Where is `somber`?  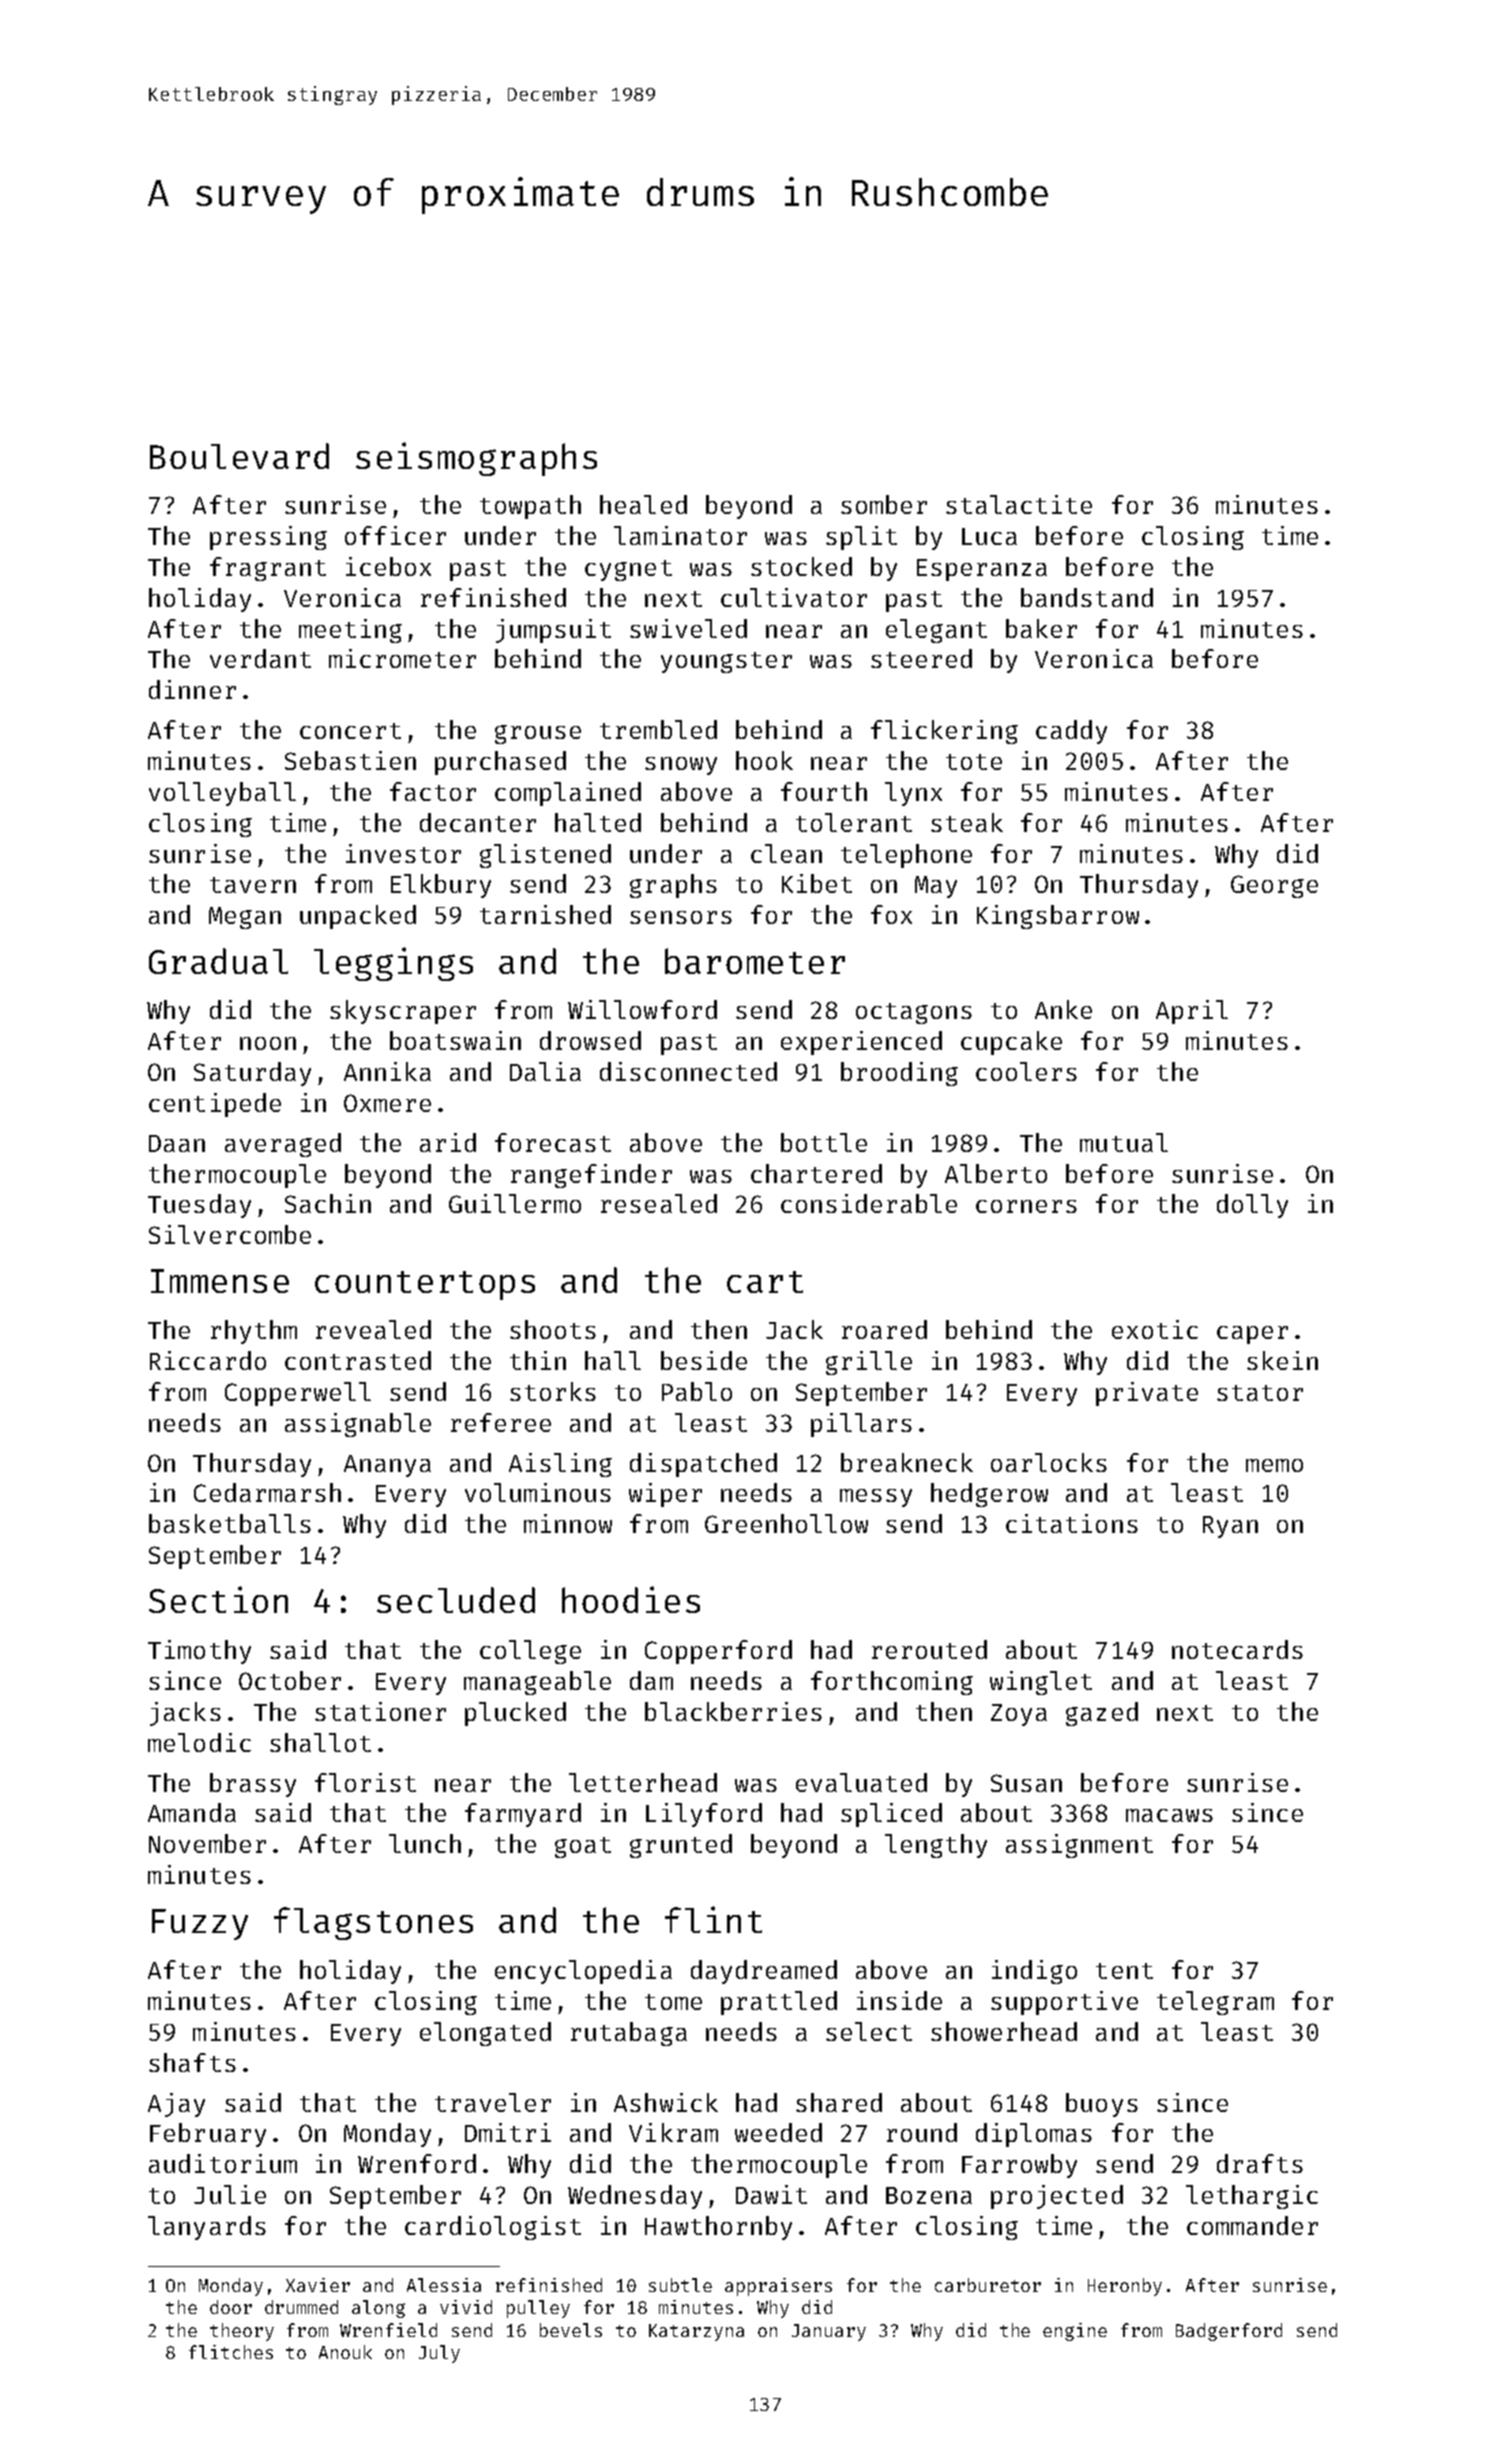 somber is located at coordinates (884, 504).
